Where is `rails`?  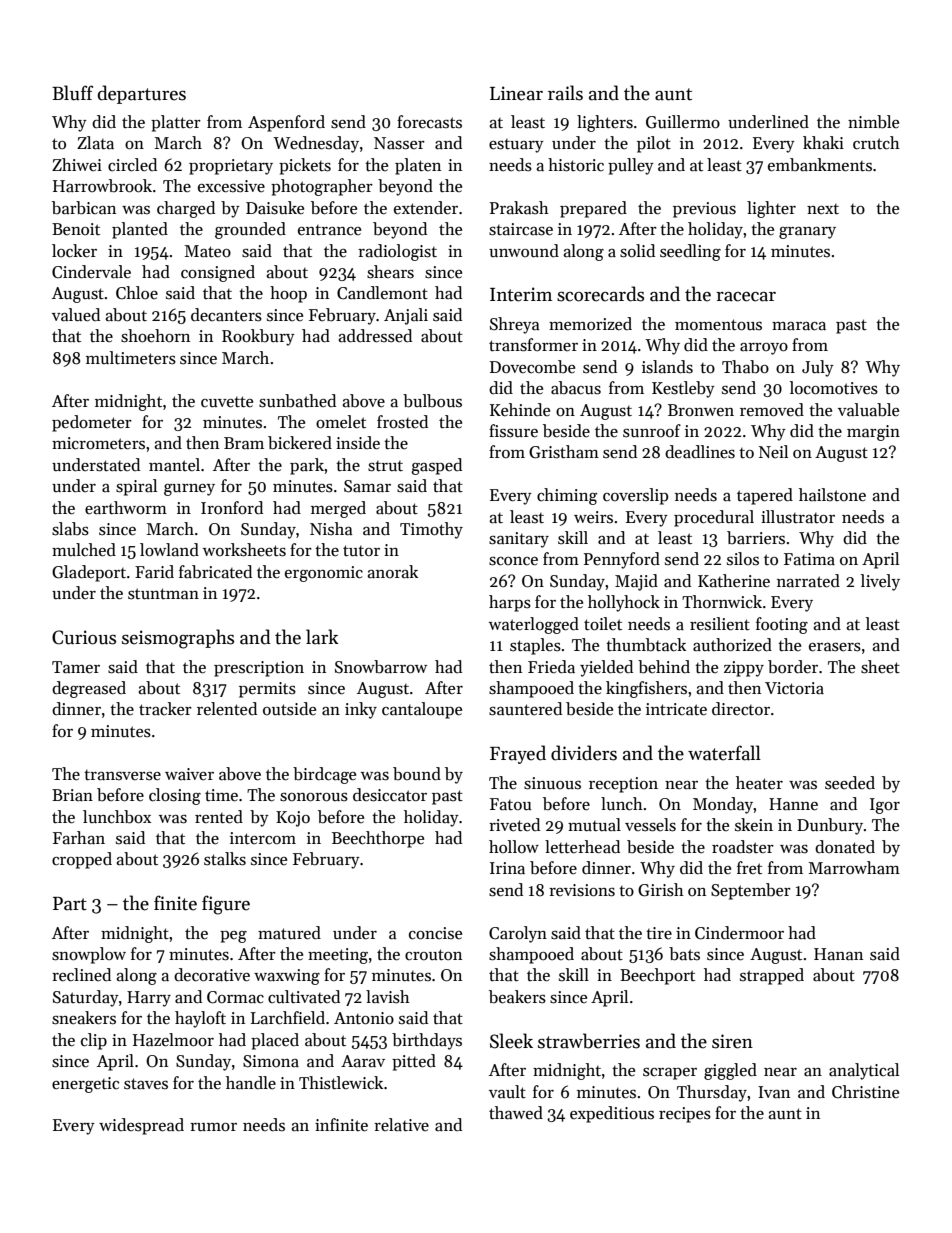
rails is located at coordinates (565, 93).
